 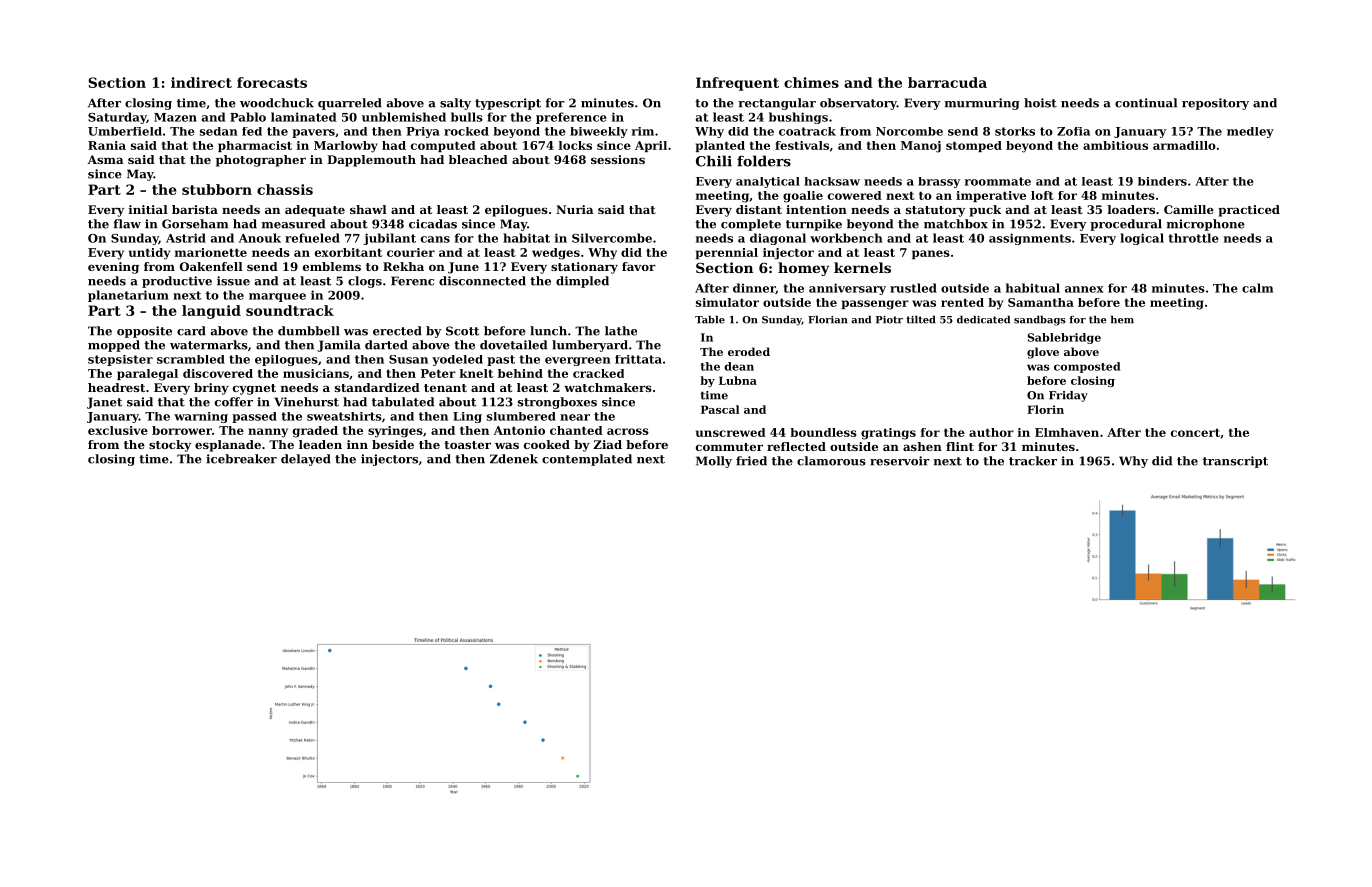 What do you see at coordinates (118, 430) in the page?
I see `exclusive` at bounding box center [118, 430].
